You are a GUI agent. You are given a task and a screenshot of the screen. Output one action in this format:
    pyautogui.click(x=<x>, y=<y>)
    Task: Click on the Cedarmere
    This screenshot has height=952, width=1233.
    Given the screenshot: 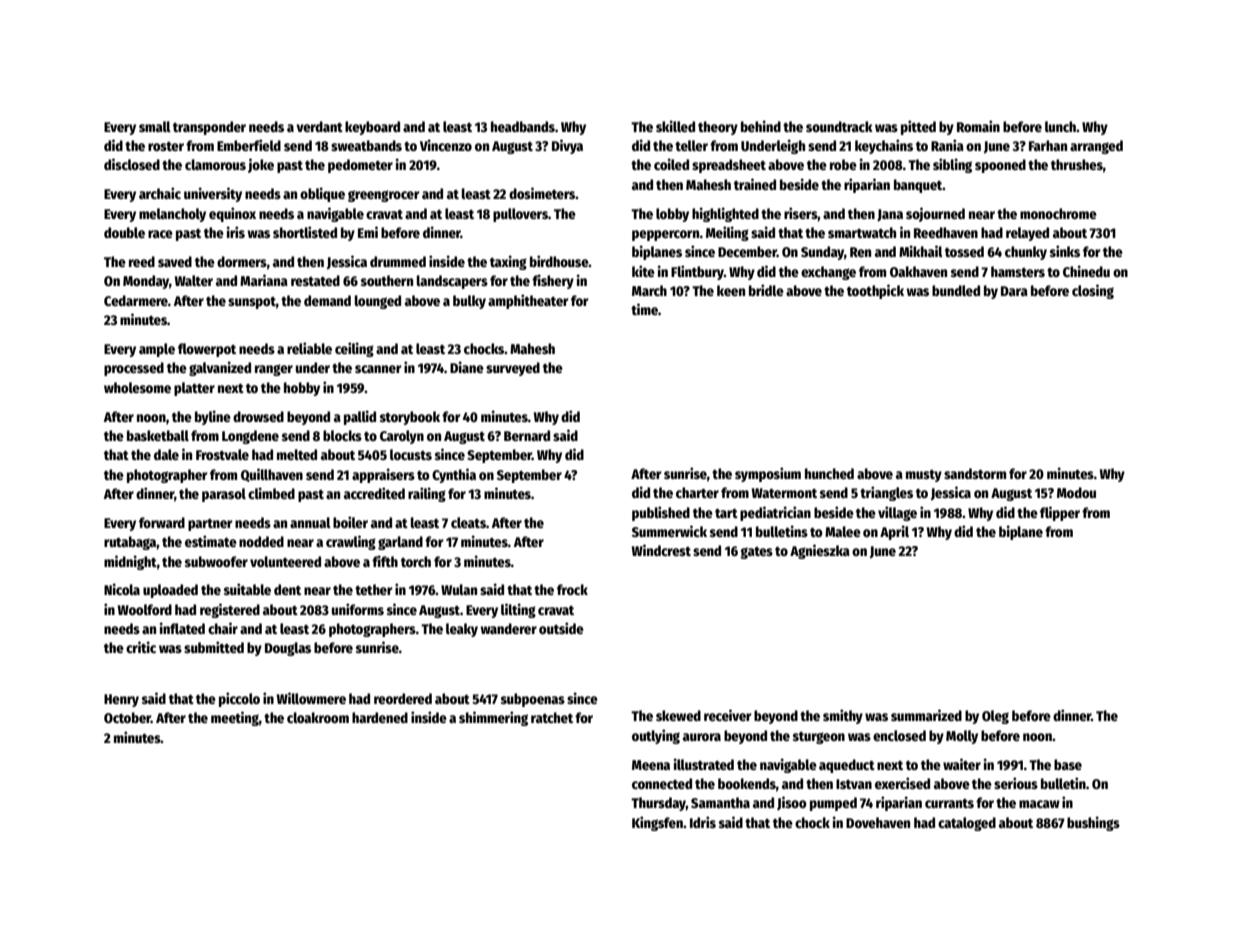 What is the action you would take?
    pyautogui.click(x=136, y=300)
